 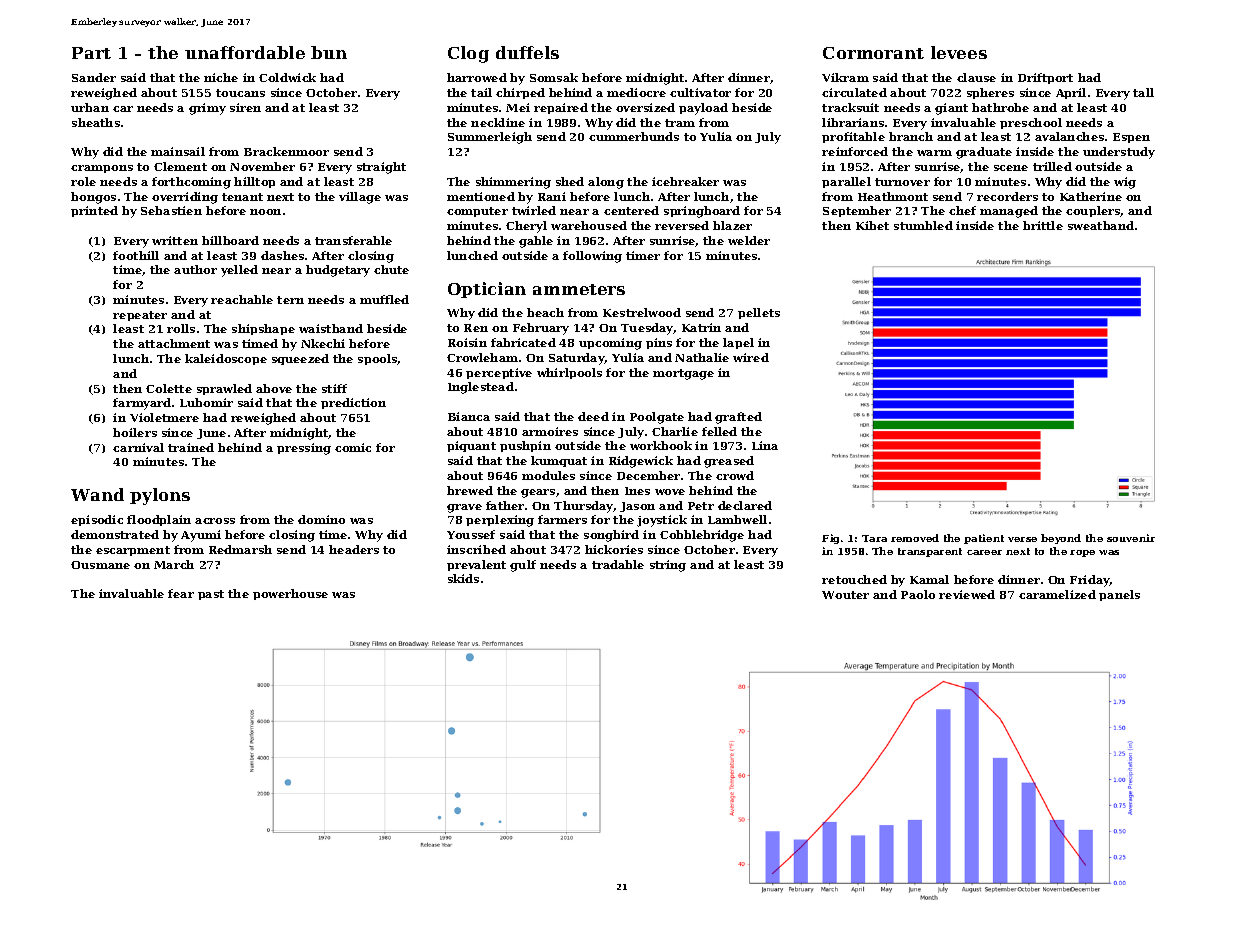 What do you see at coordinates (100, 565) in the image?
I see `Ousmane` at bounding box center [100, 565].
